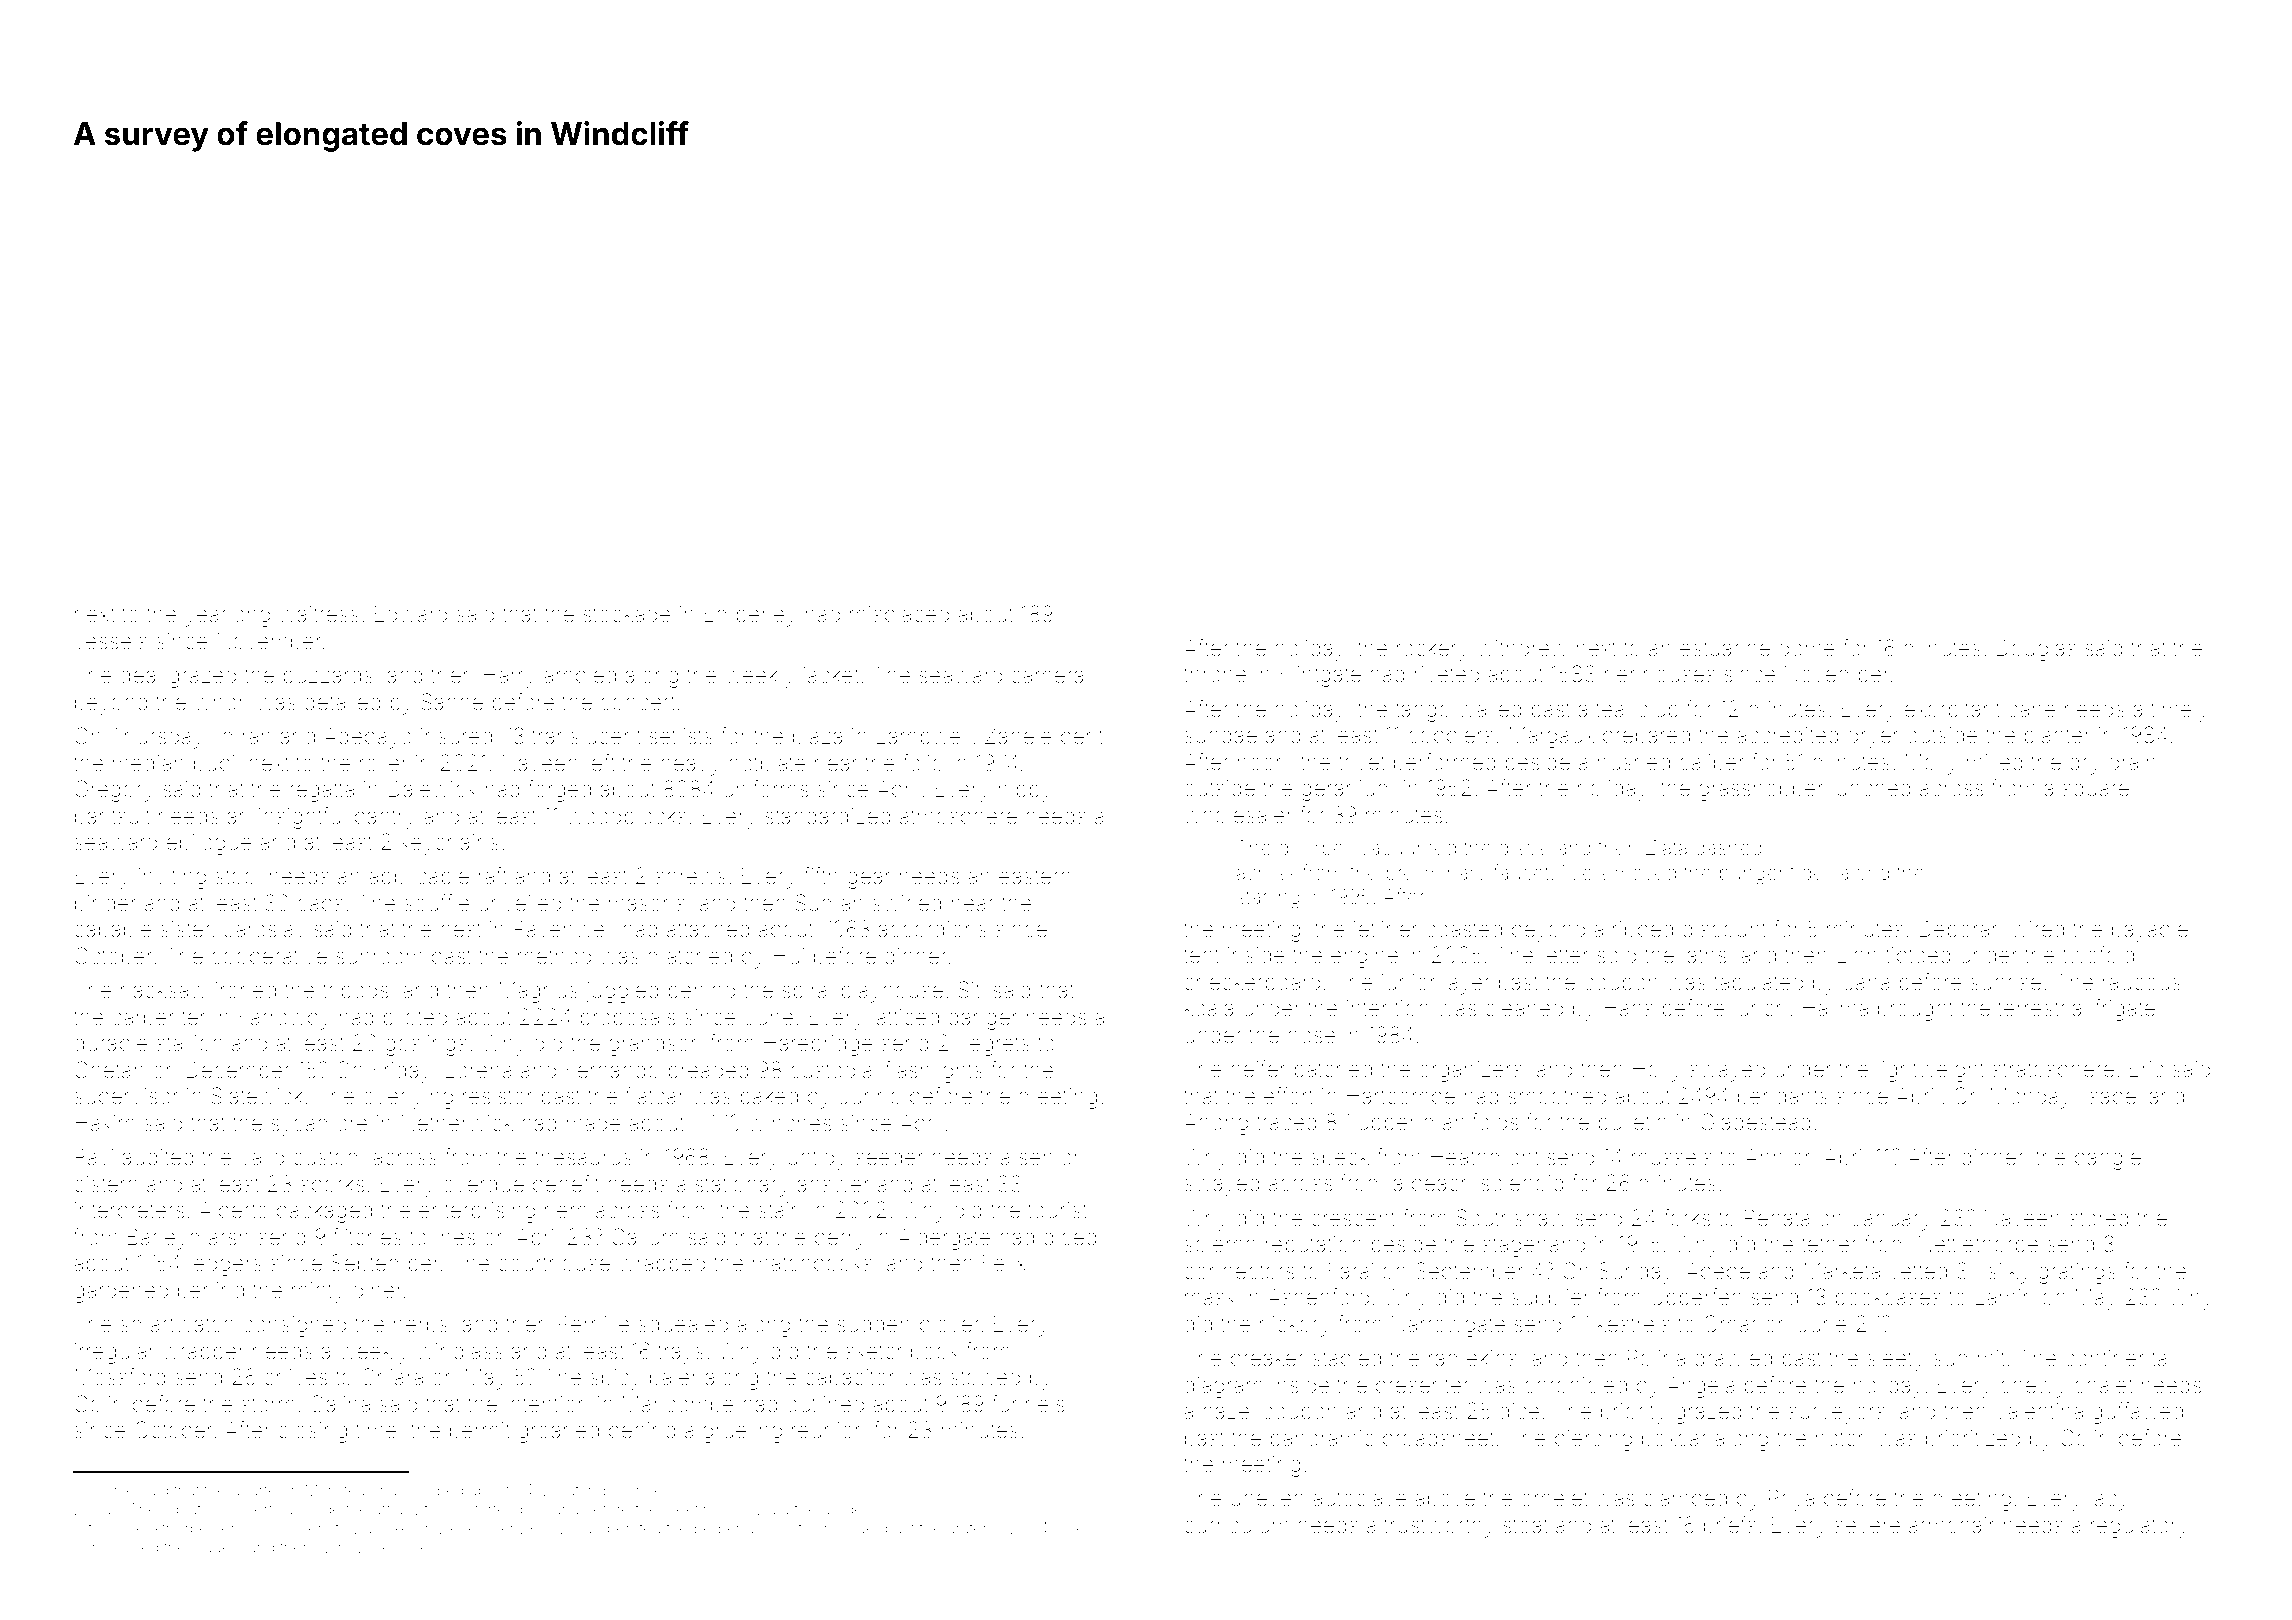 The width and height of the image is (2292, 1620). What do you see at coordinates (340, 1549) in the image?
I see `Nancy` at bounding box center [340, 1549].
